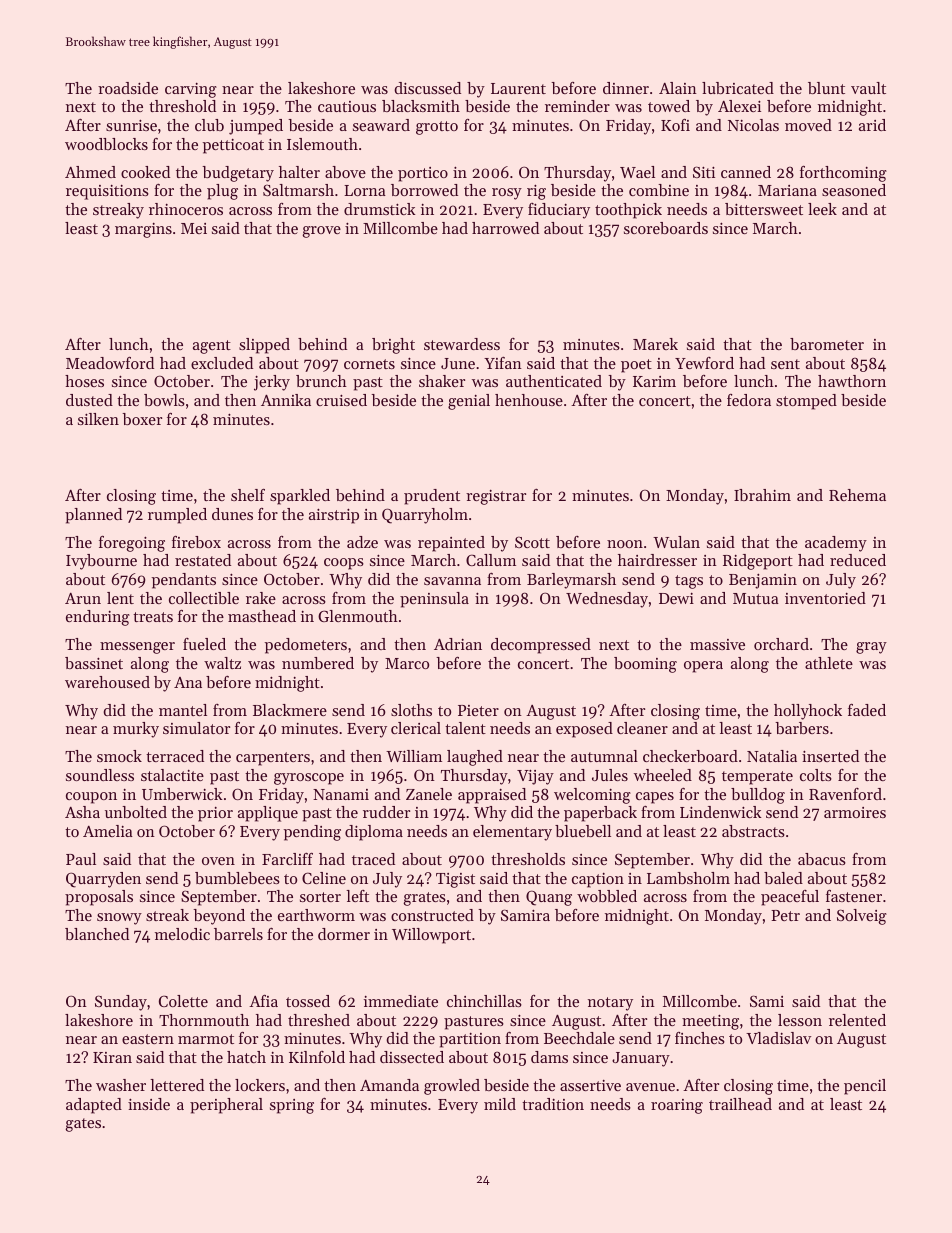 This image has height=1233, width=952. Describe the element at coordinates (203, 560) in the image. I see `restated` at that location.
